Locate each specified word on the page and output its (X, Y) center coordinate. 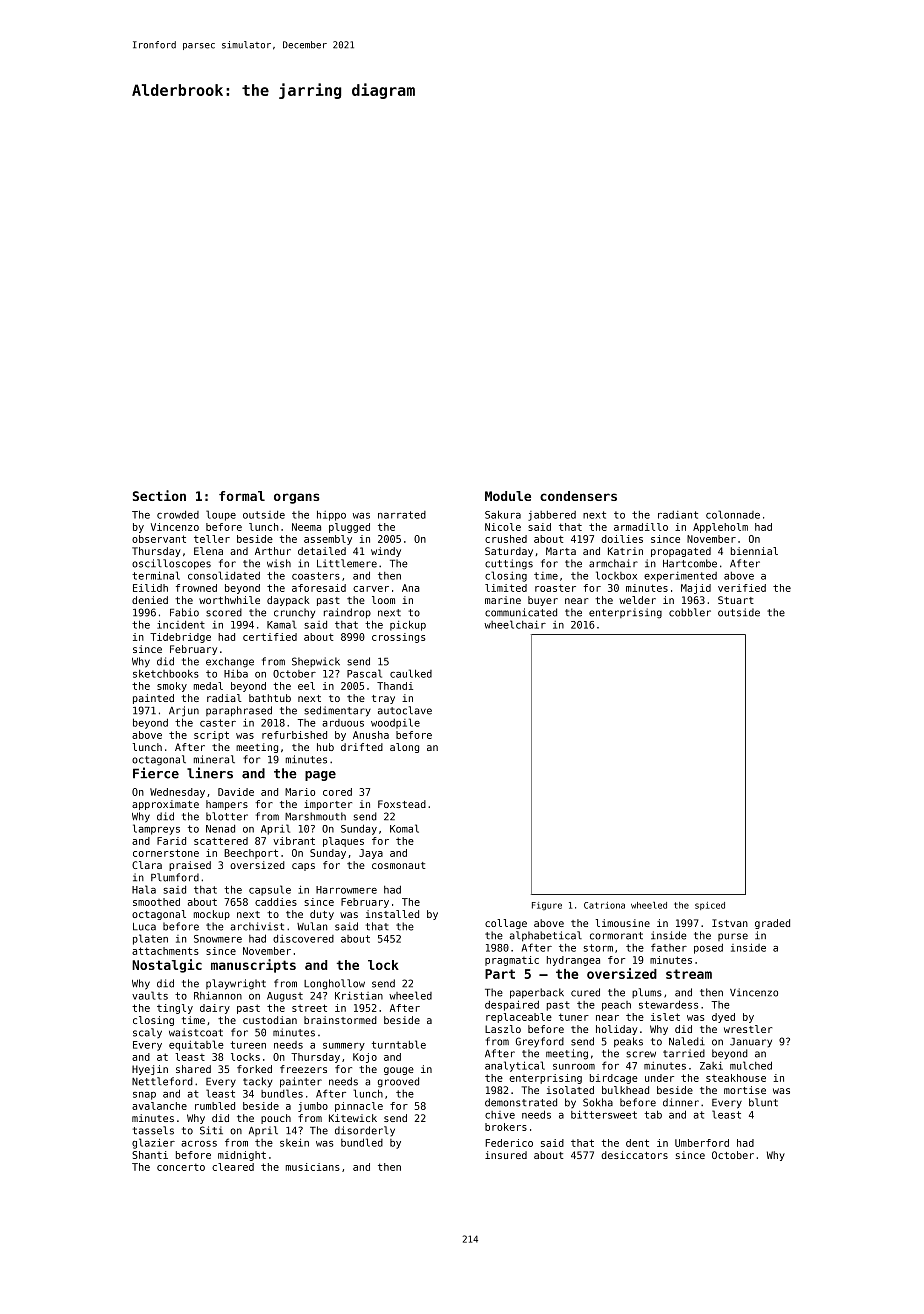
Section (159, 495)
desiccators (634, 1155)
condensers (578, 496)
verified (742, 588)
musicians (313, 1167)
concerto (181, 1167)
